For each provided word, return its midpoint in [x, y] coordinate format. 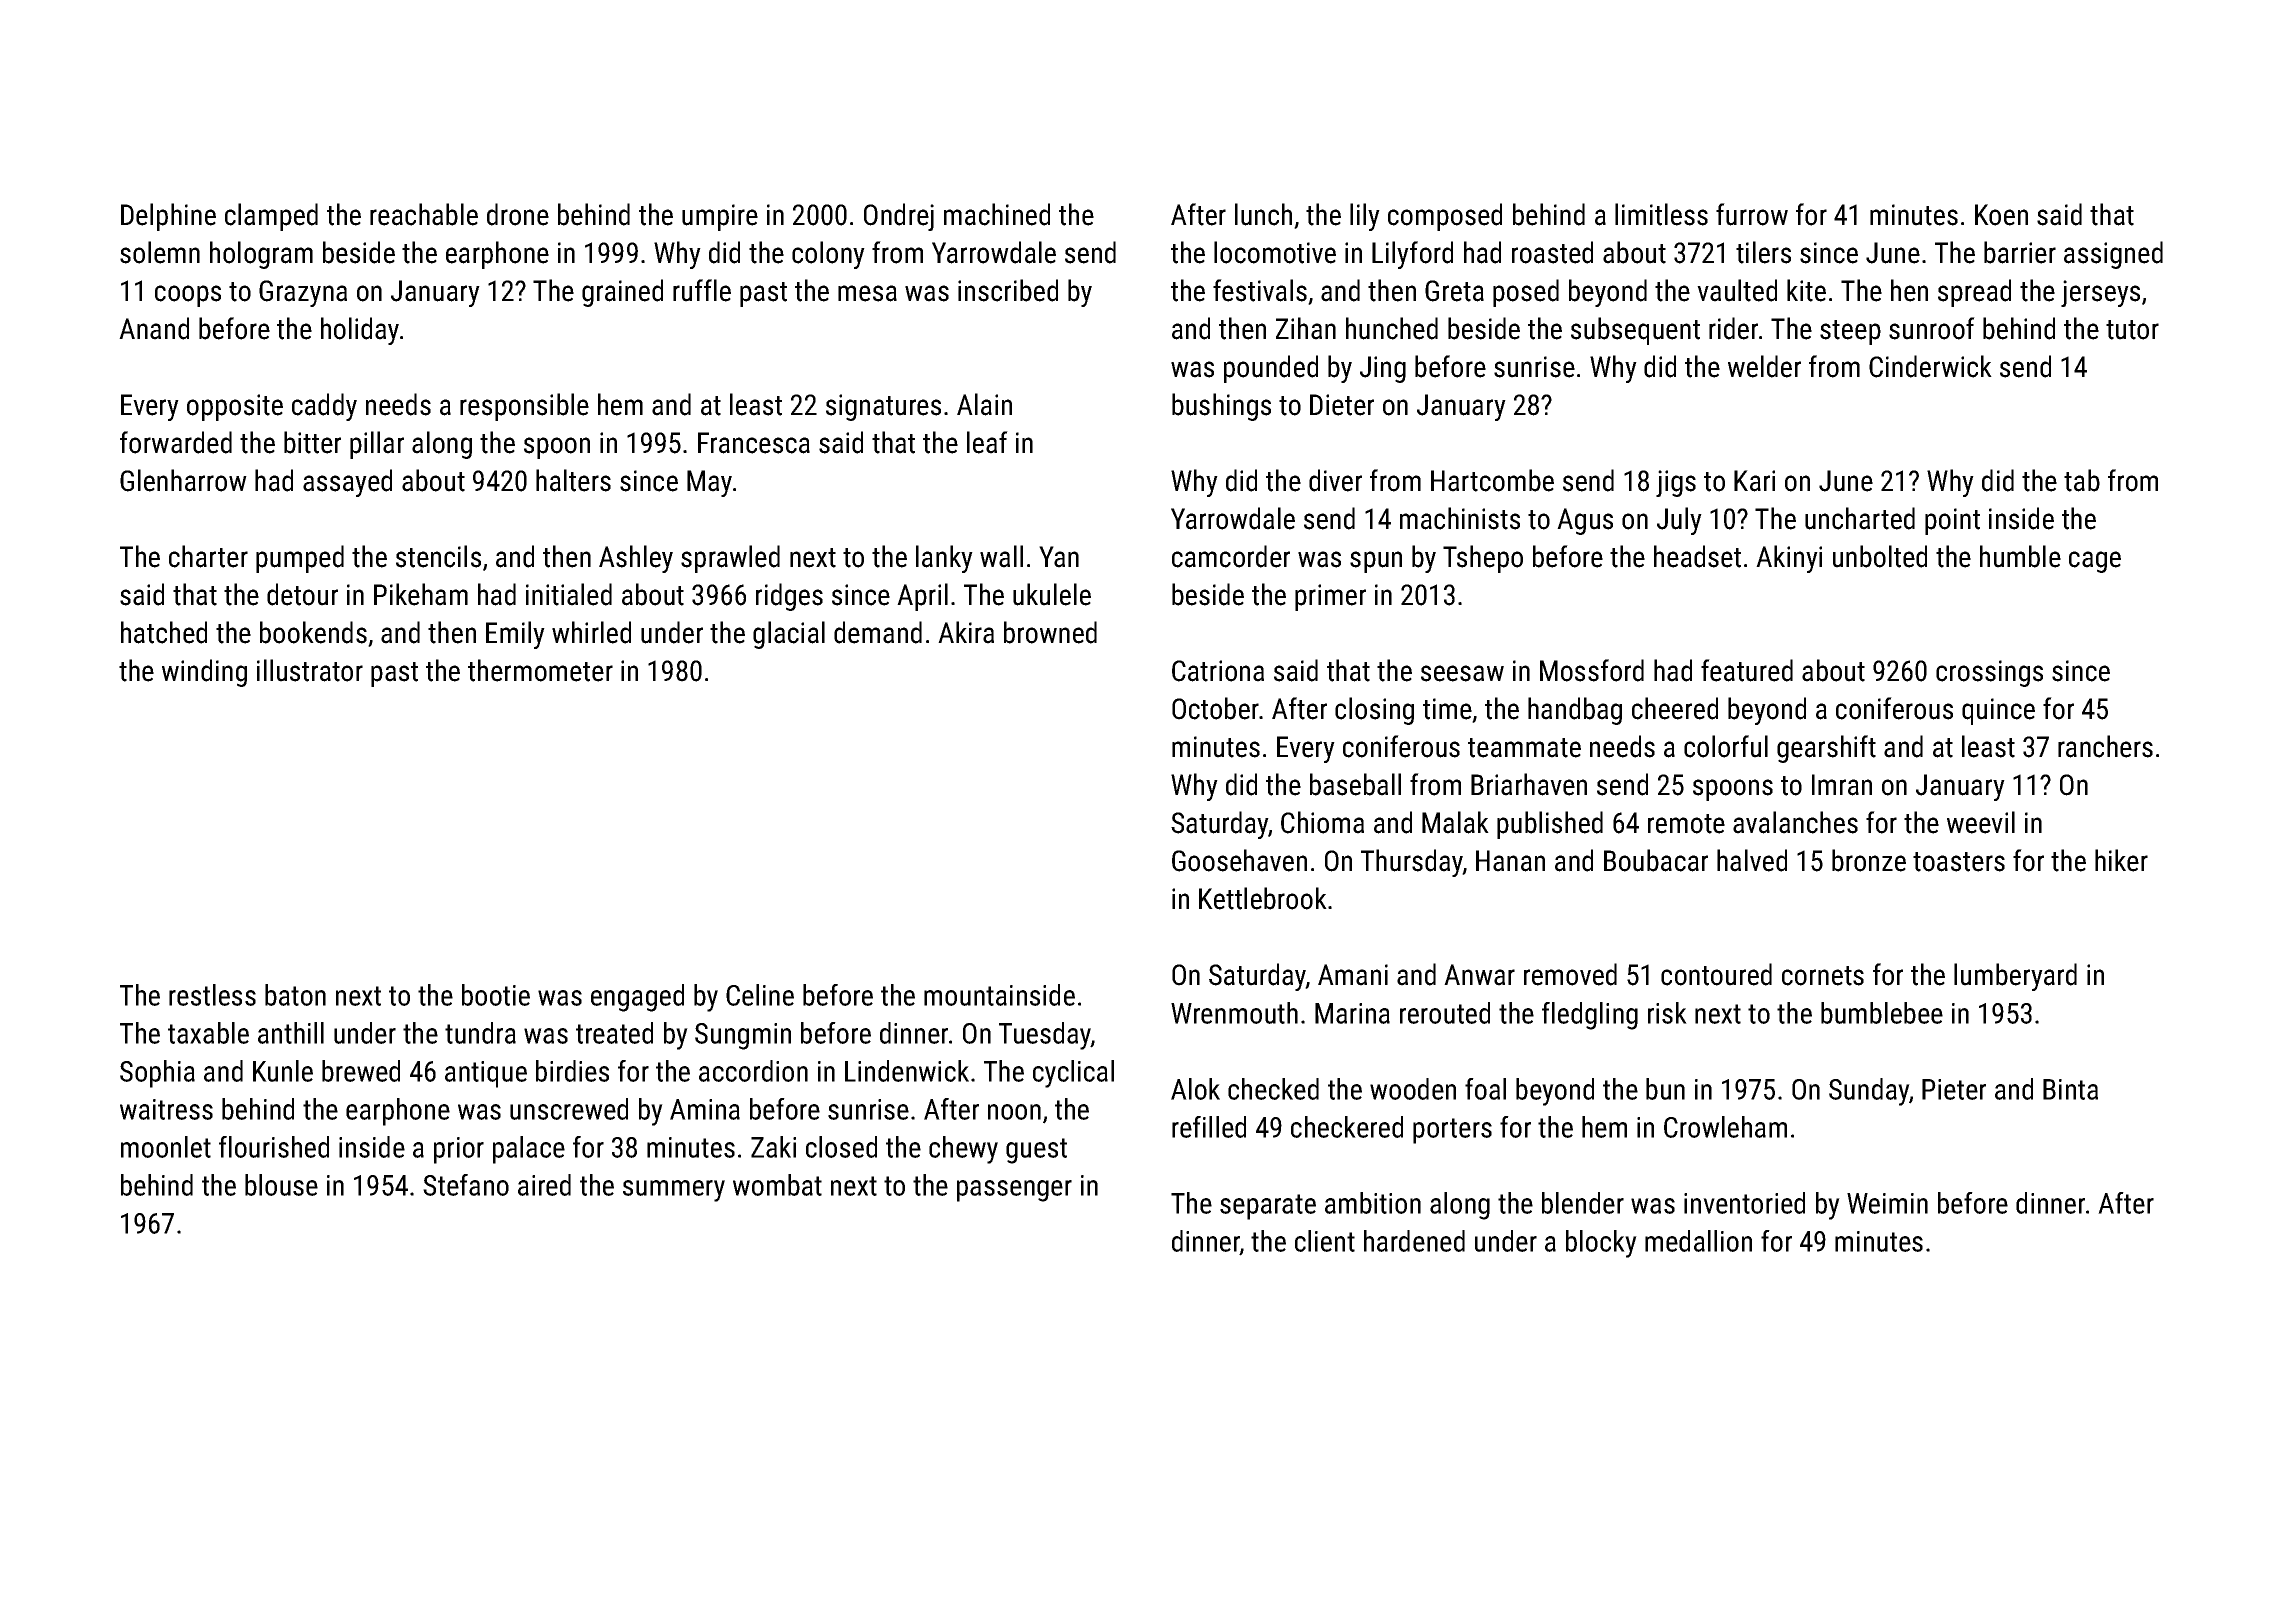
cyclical [1073, 1074]
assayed [347, 483]
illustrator [310, 670]
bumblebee [1882, 1013]
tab [2082, 480]
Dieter [1342, 405]
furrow [1752, 214]
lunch [1263, 214]
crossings [1989, 673]
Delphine [168, 217]
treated [614, 1033]
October [1215, 708]
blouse [281, 1185]
